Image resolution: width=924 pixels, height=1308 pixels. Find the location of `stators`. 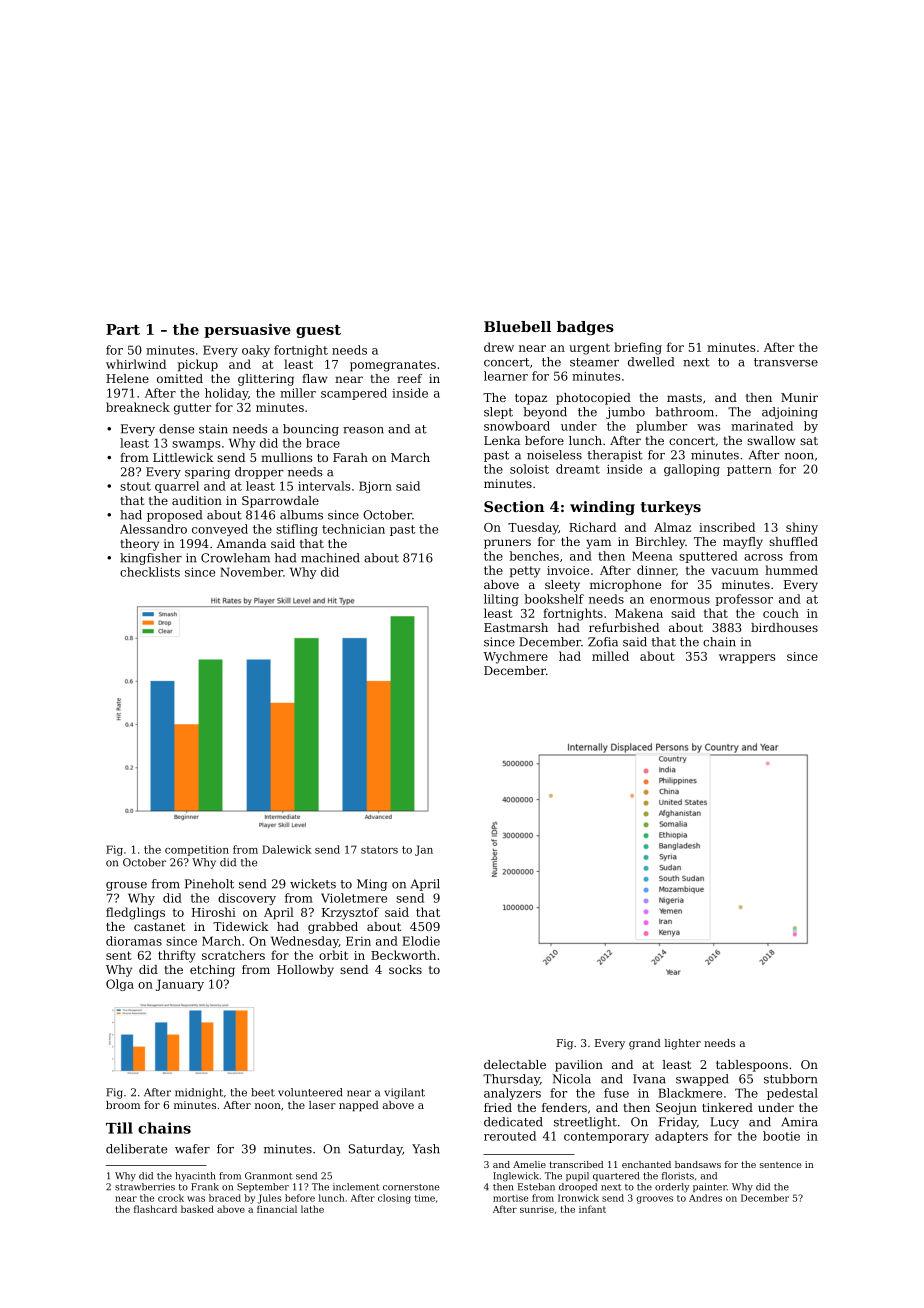

stators is located at coordinates (379, 850).
